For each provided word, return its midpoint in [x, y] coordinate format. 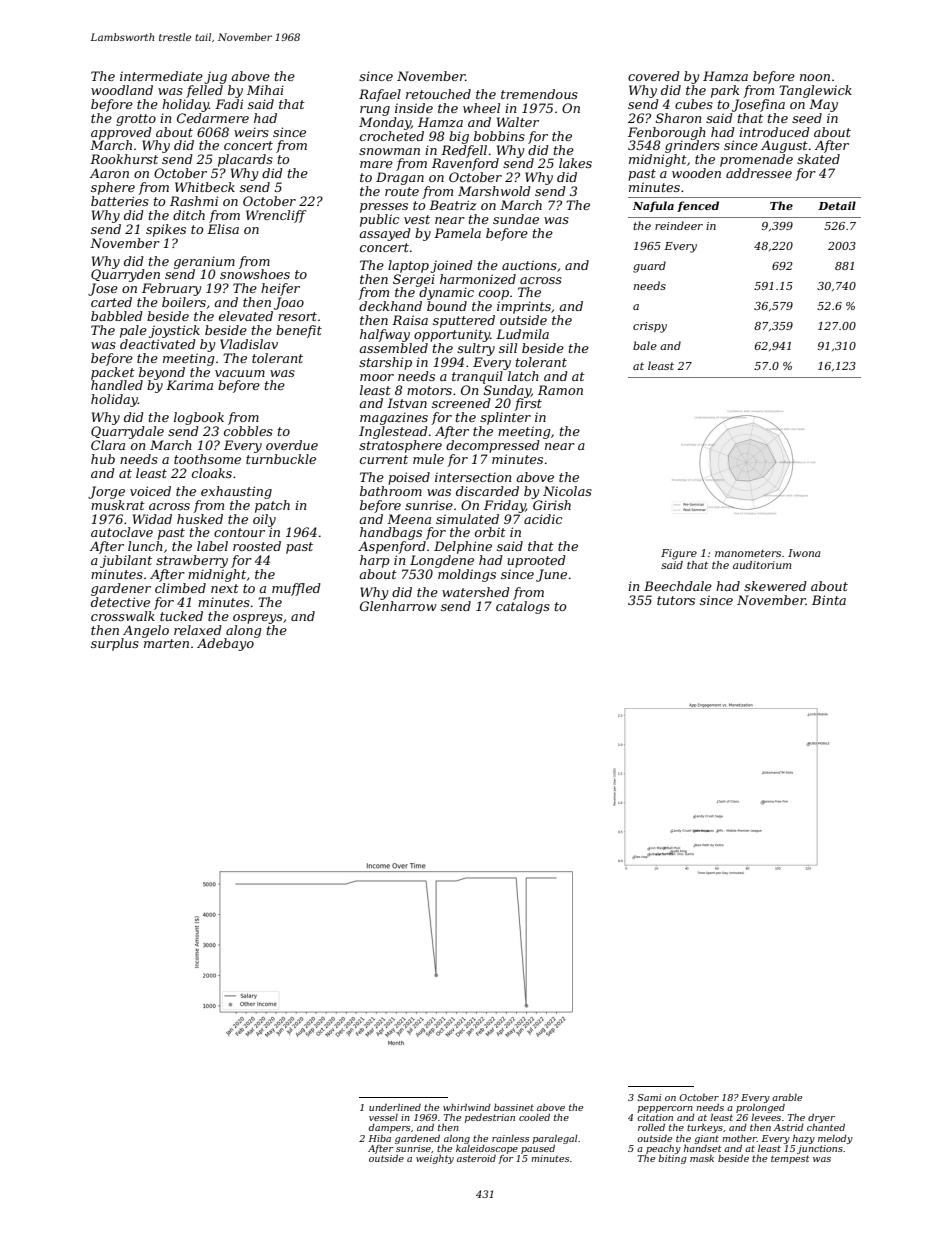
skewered [775, 586]
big [459, 137]
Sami [649, 1097]
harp [375, 561]
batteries [120, 201]
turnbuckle [281, 459]
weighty [435, 1159]
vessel [383, 1117]
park [725, 91]
